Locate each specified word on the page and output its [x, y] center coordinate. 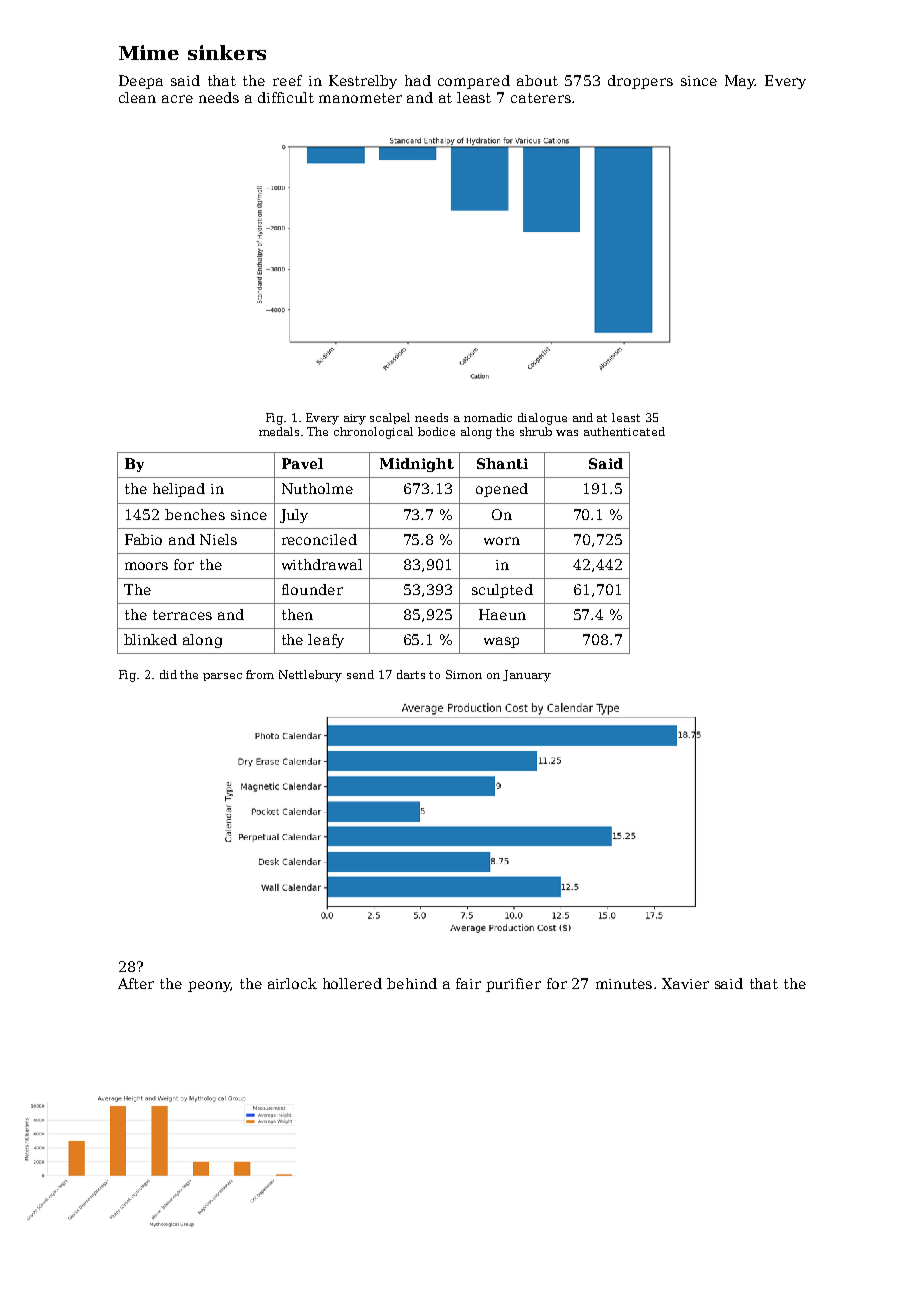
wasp [501, 642]
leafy [326, 641]
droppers [640, 82]
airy [355, 419]
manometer [360, 98]
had [418, 80]
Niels [218, 539]
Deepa [141, 82]
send [360, 674]
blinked [150, 639]
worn [502, 541]
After [136, 983]
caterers [541, 98]
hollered [352, 983]
